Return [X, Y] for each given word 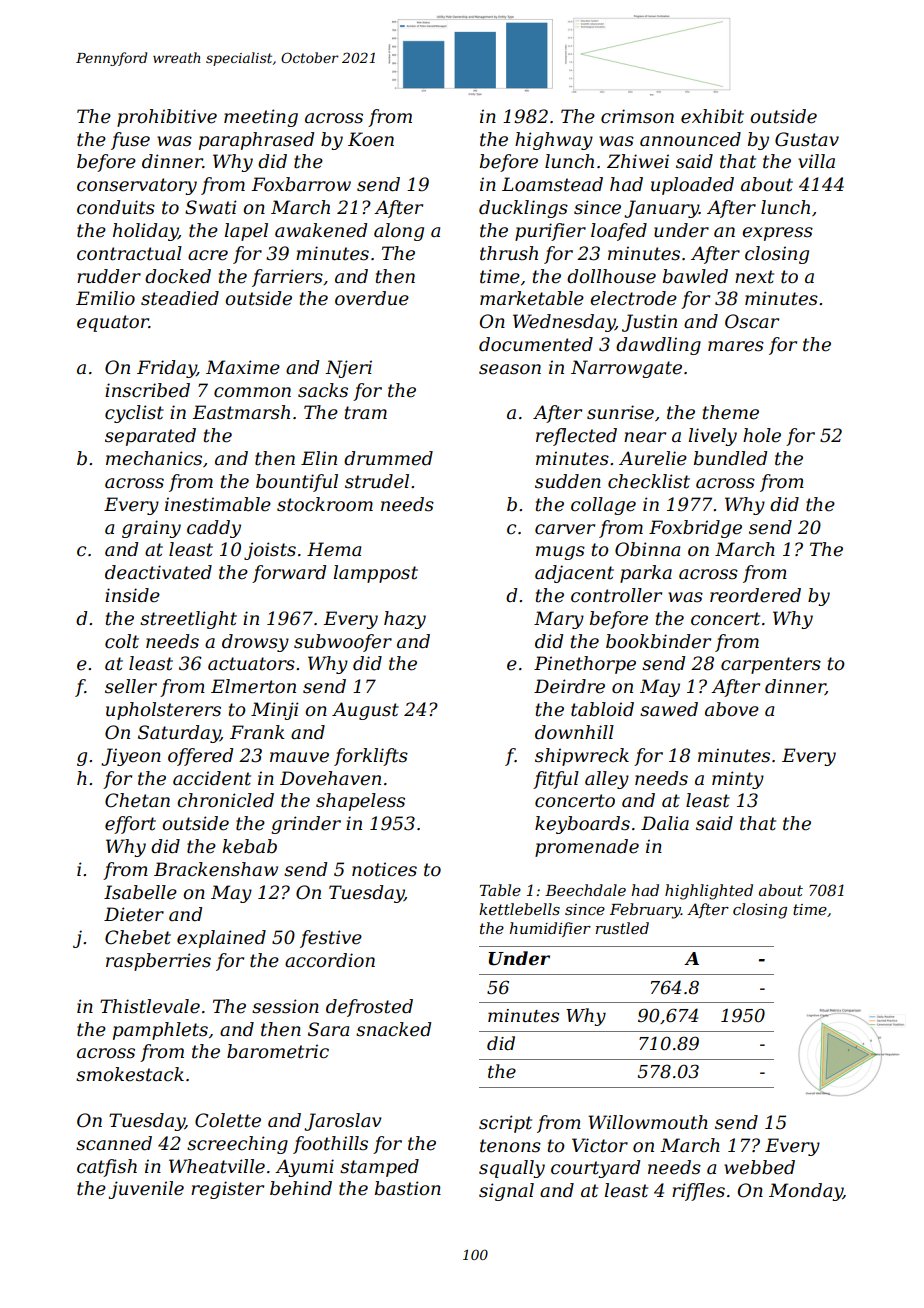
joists [270, 551]
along [399, 232]
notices [384, 869]
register [227, 1190]
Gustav [807, 139]
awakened [321, 230]
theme [731, 412]
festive [331, 939]
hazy [405, 620]
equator [113, 323]
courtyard [595, 1169]
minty [738, 780]
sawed [669, 709]
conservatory [137, 186]
